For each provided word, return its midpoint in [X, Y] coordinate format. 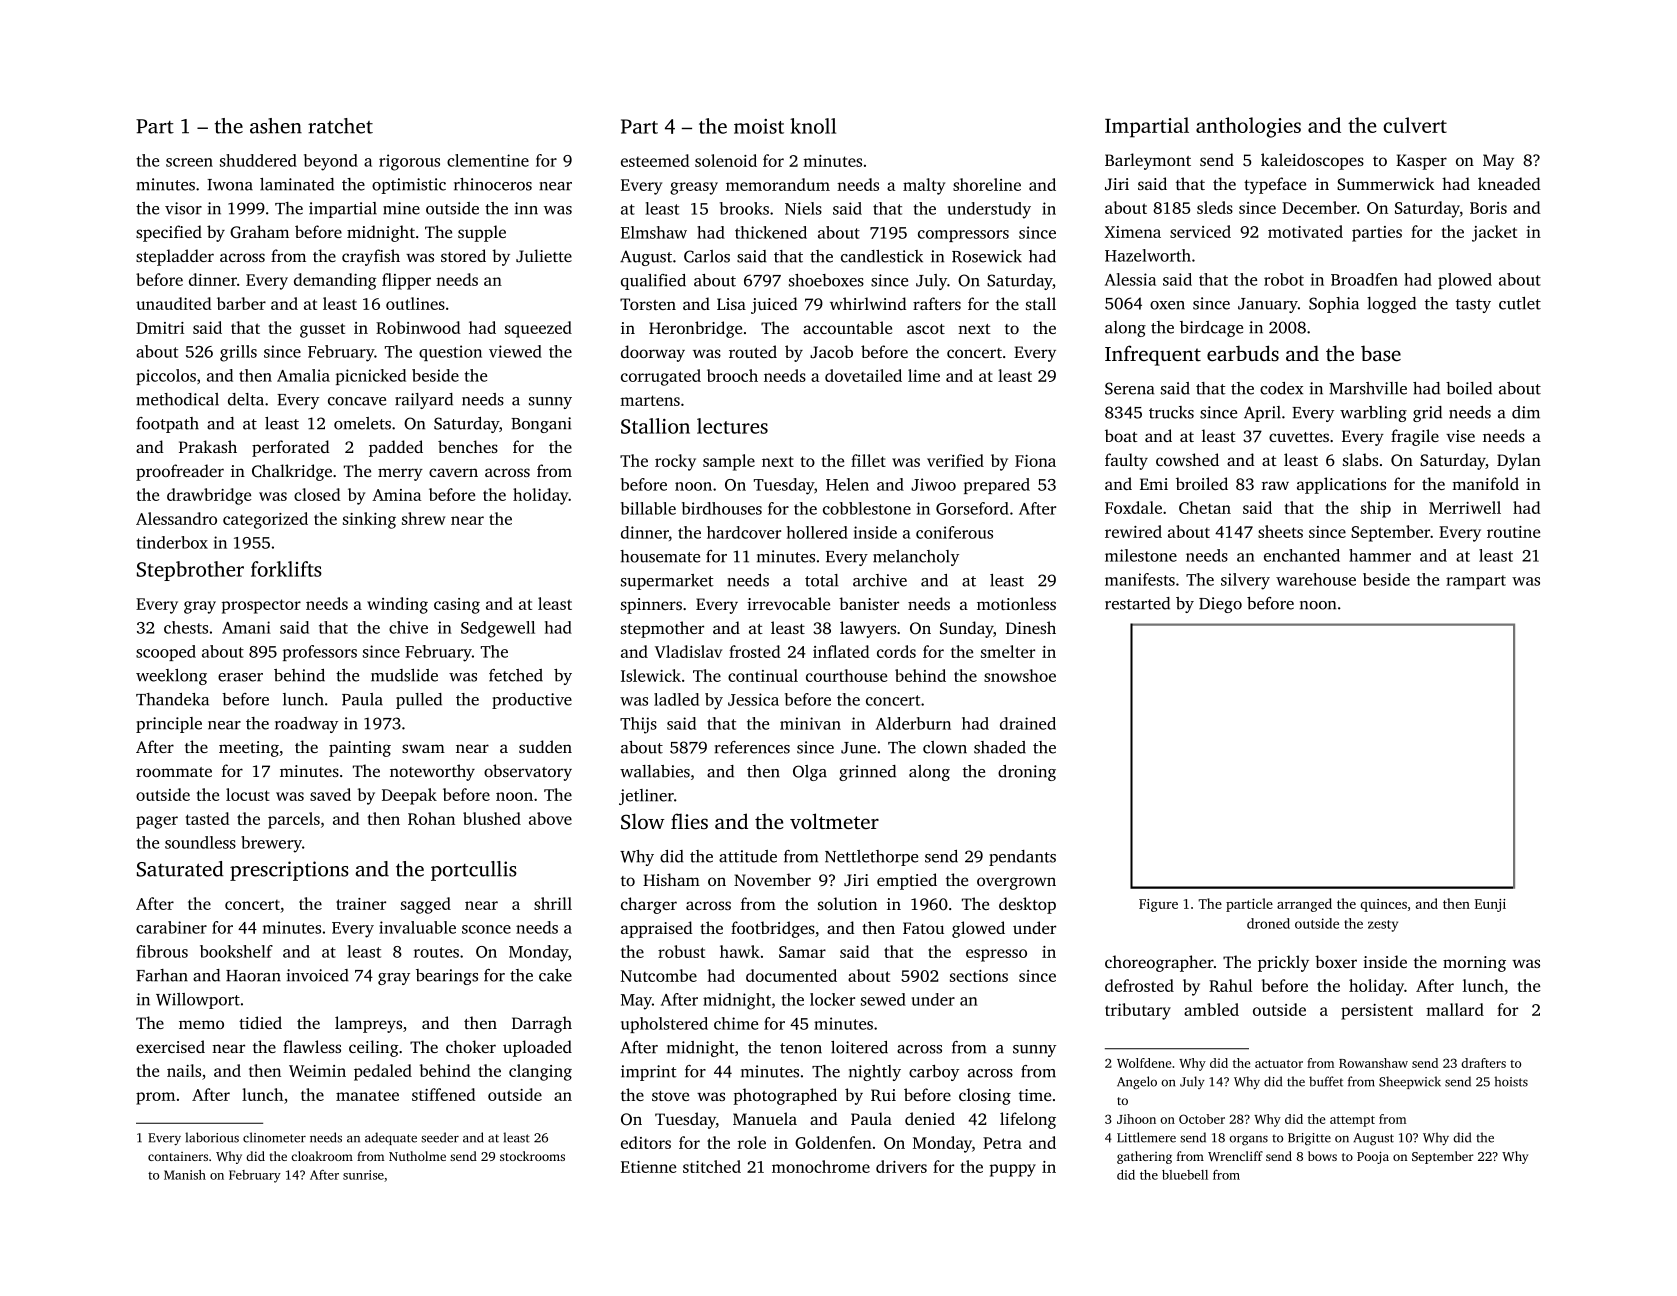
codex [1281, 388]
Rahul [1230, 985]
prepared [997, 486]
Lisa [731, 304]
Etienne [648, 1167]
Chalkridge [292, 472]
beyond [331, 162]
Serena [1130, 388]
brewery [271, 844]
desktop [1027, 905]
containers [178, 1156]
